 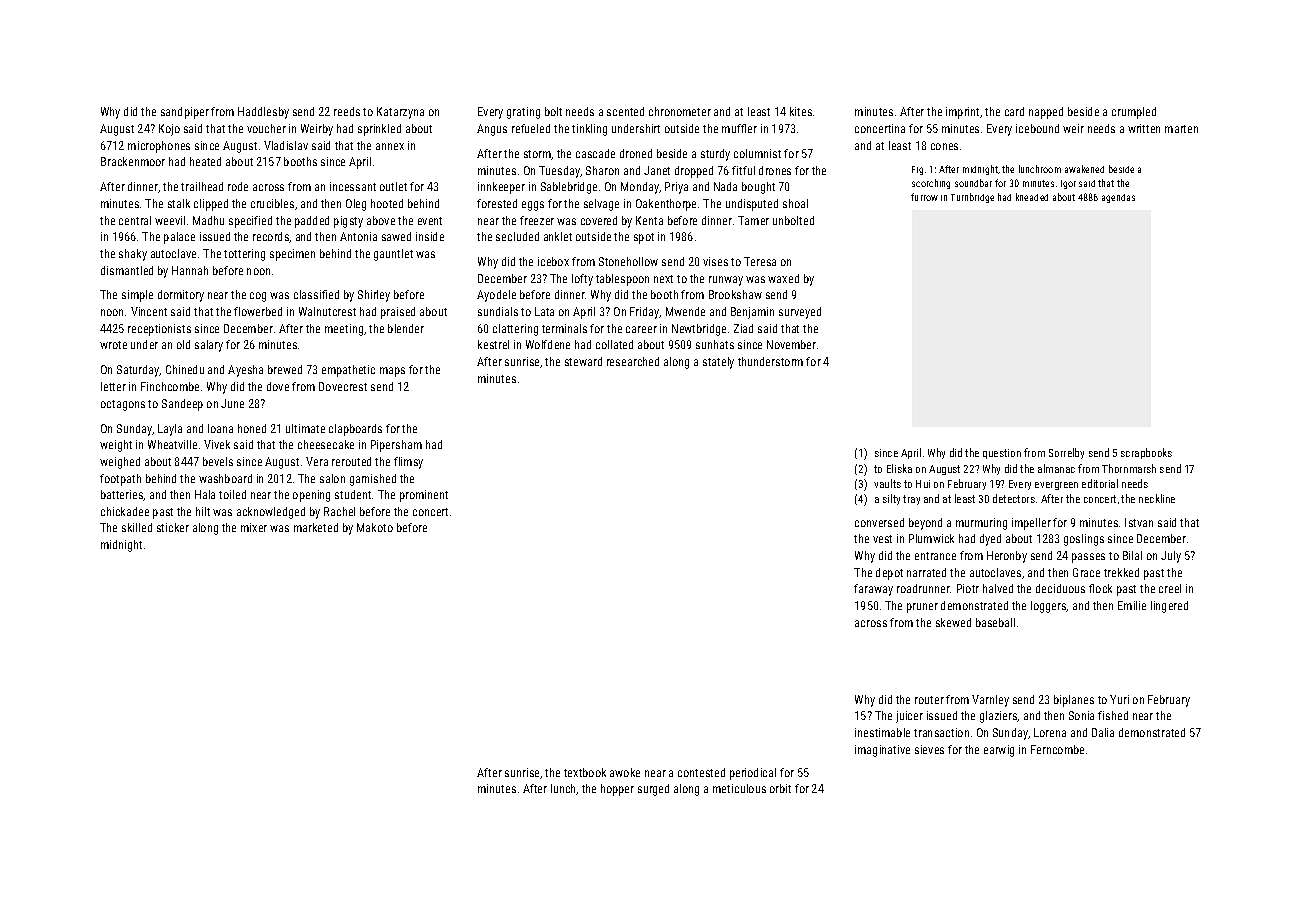 What do you see at coordinates (1118, 198) in the screenshot?
I see `agendas` at bounding box center [1118, 198].
